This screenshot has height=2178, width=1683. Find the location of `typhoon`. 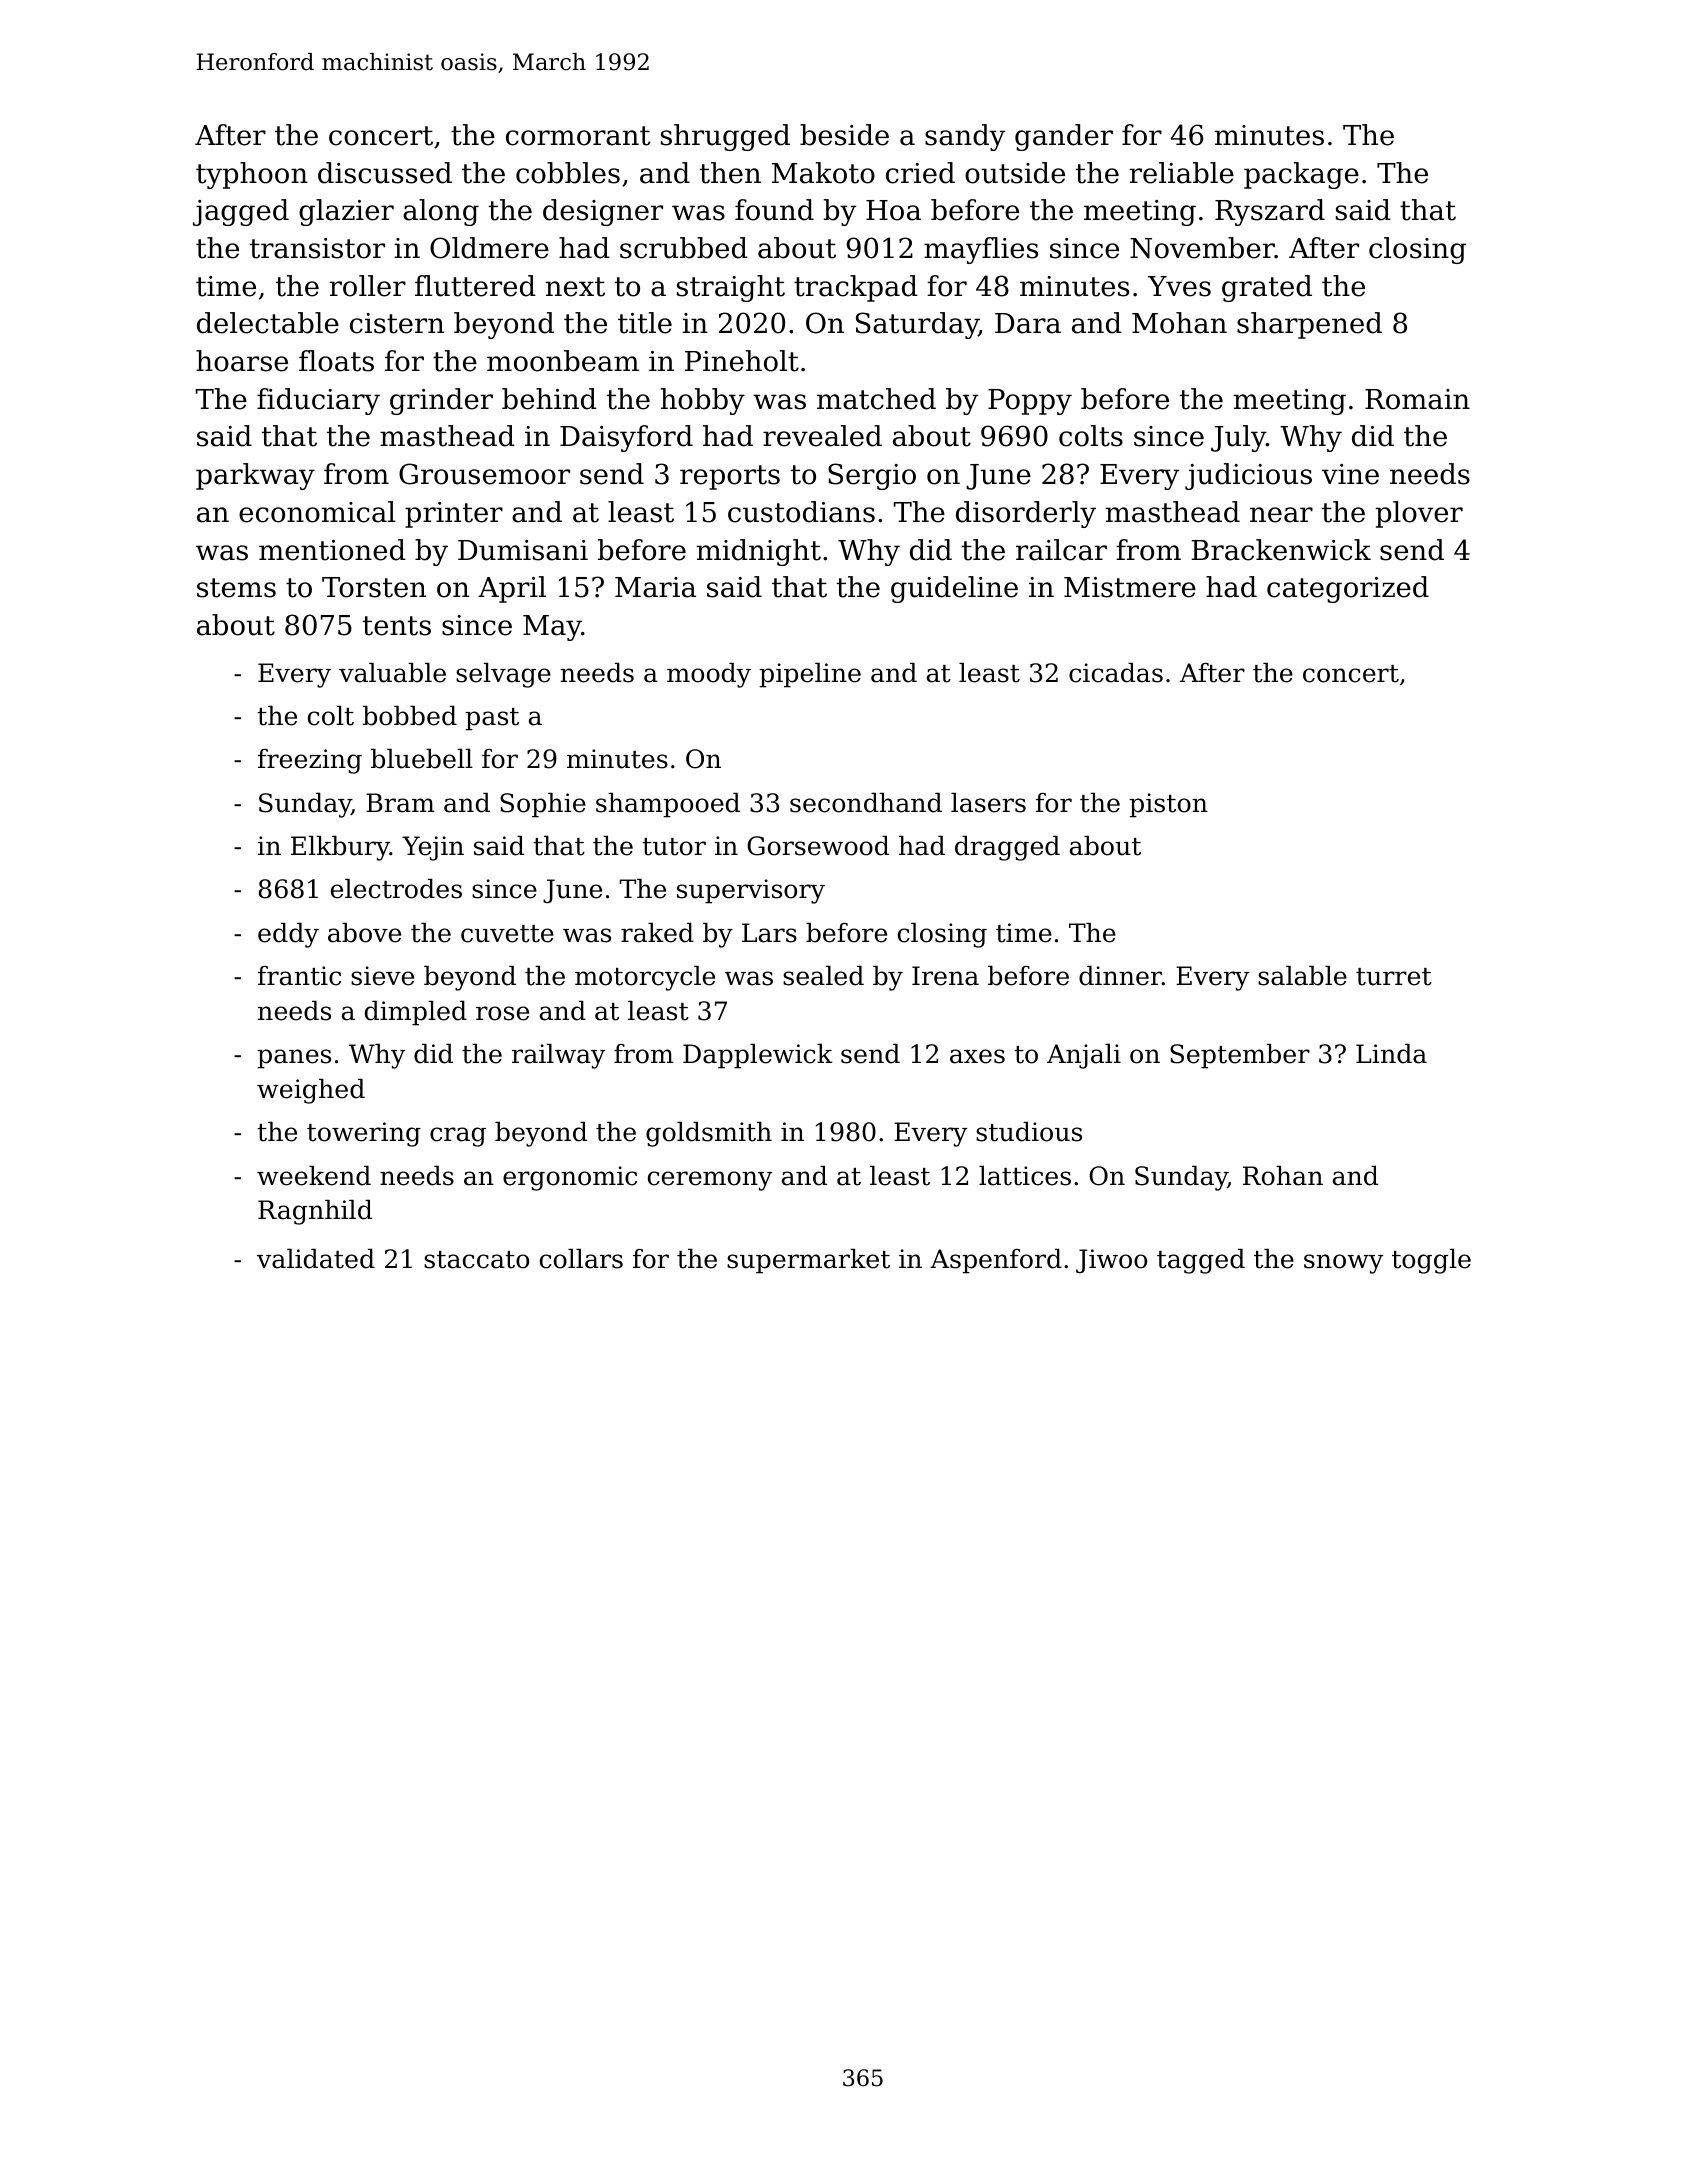

typhoon is located at coordinates (252, 175).
